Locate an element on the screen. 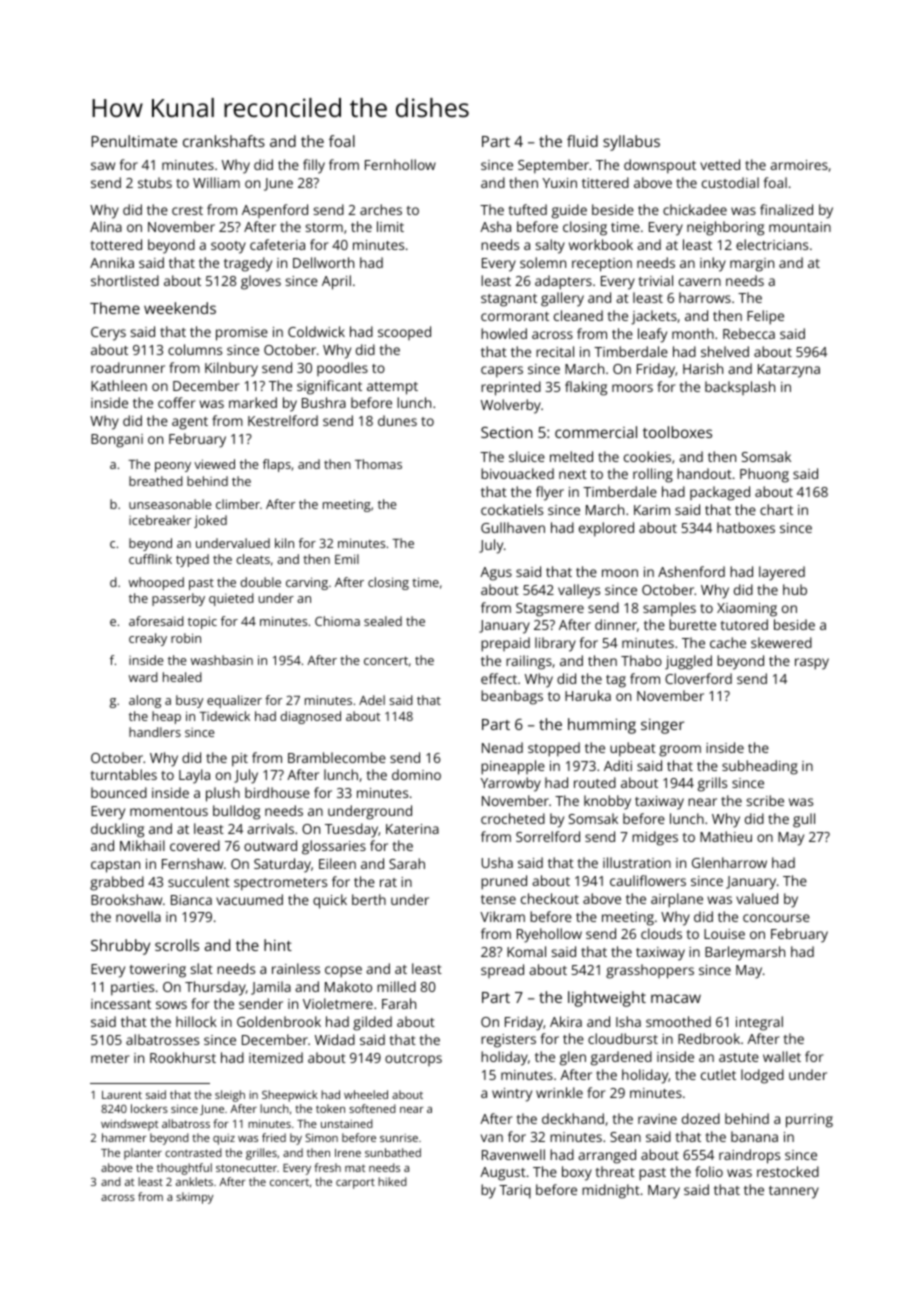  concourse is located at coordinates (776, 918).
